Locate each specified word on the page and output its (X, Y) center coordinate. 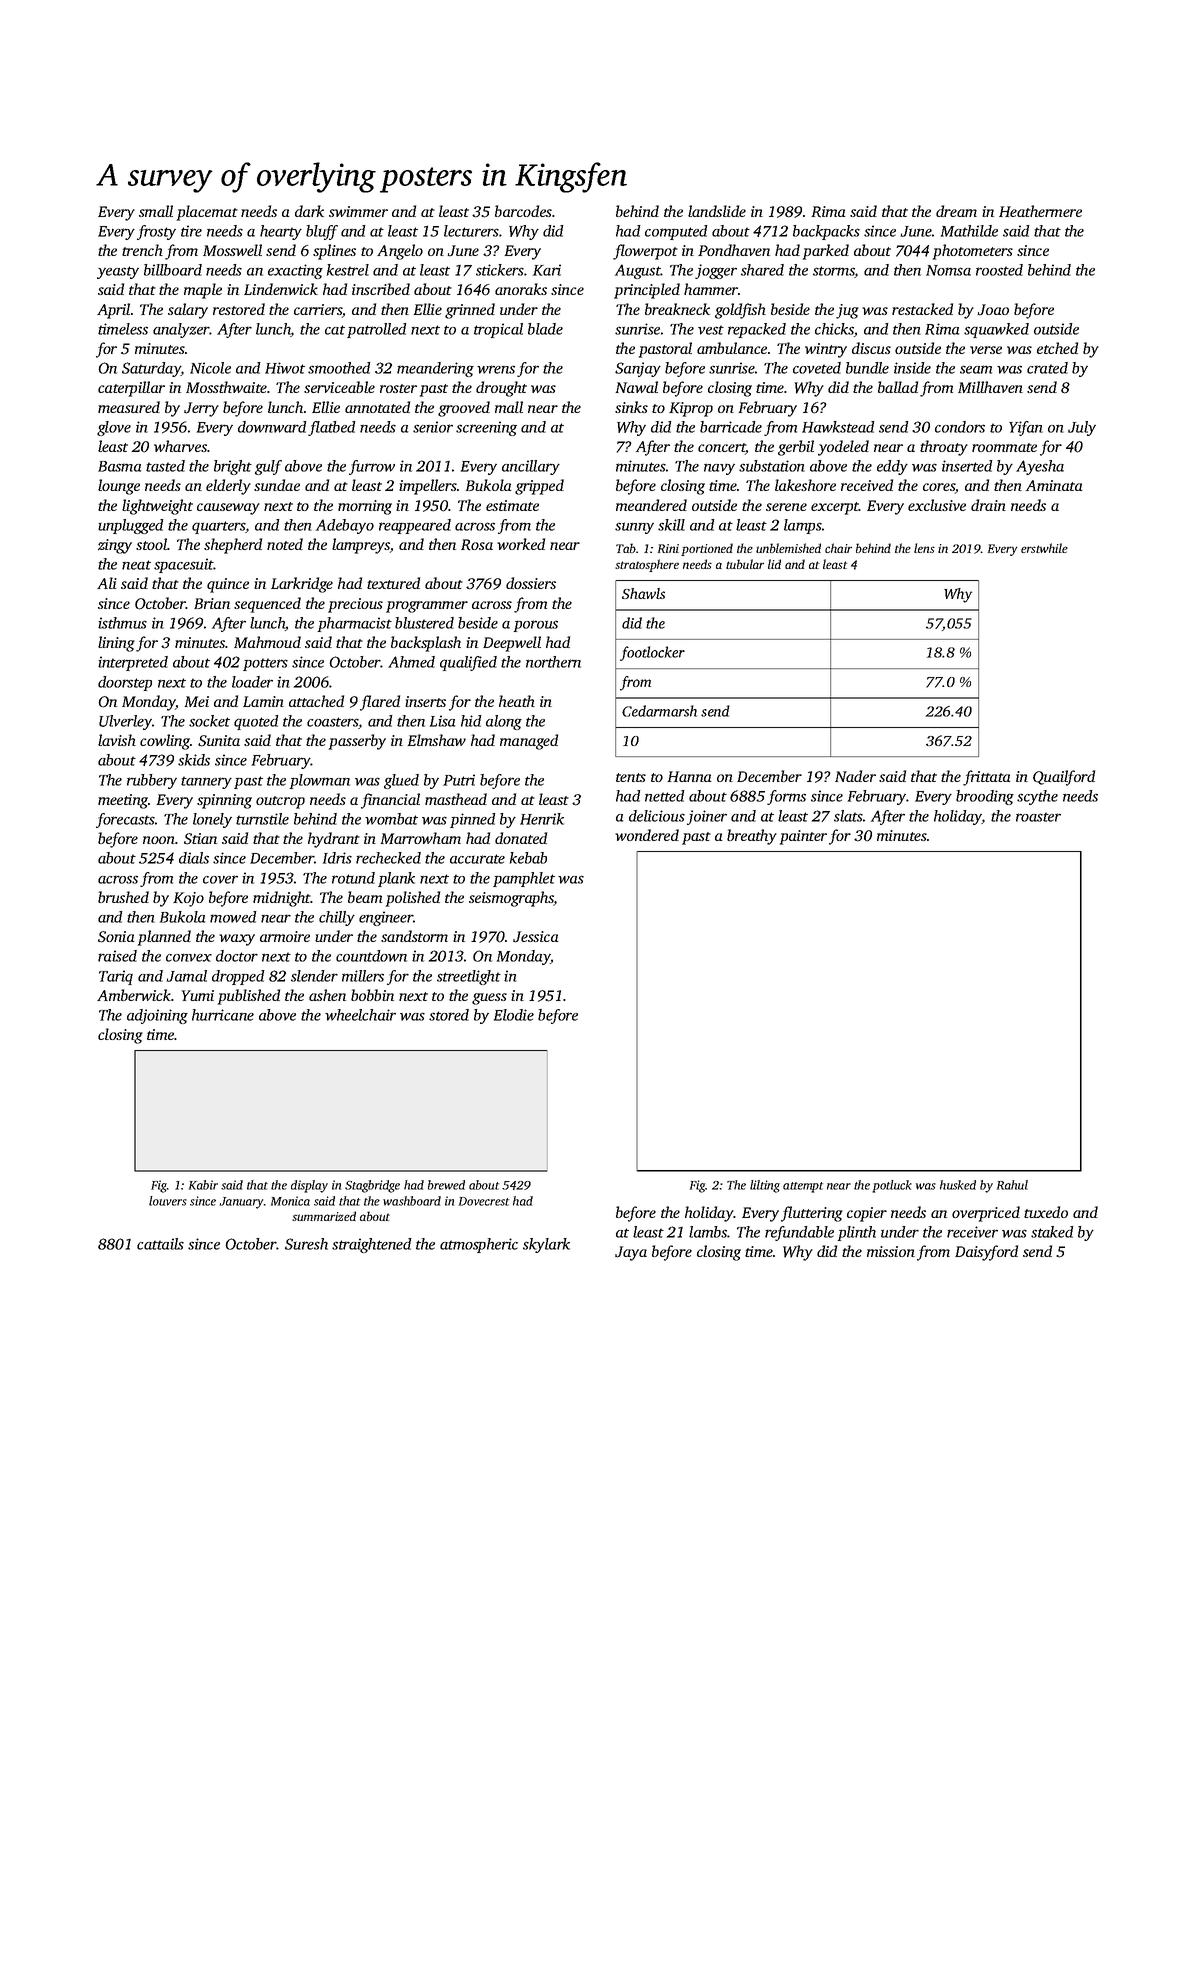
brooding (985, 797)
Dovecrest (484, 1201)
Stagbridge (372, 1186)
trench (142, 250)
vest (711, 330)
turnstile (262, 819)
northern (553, 662)
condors (960, 427)
